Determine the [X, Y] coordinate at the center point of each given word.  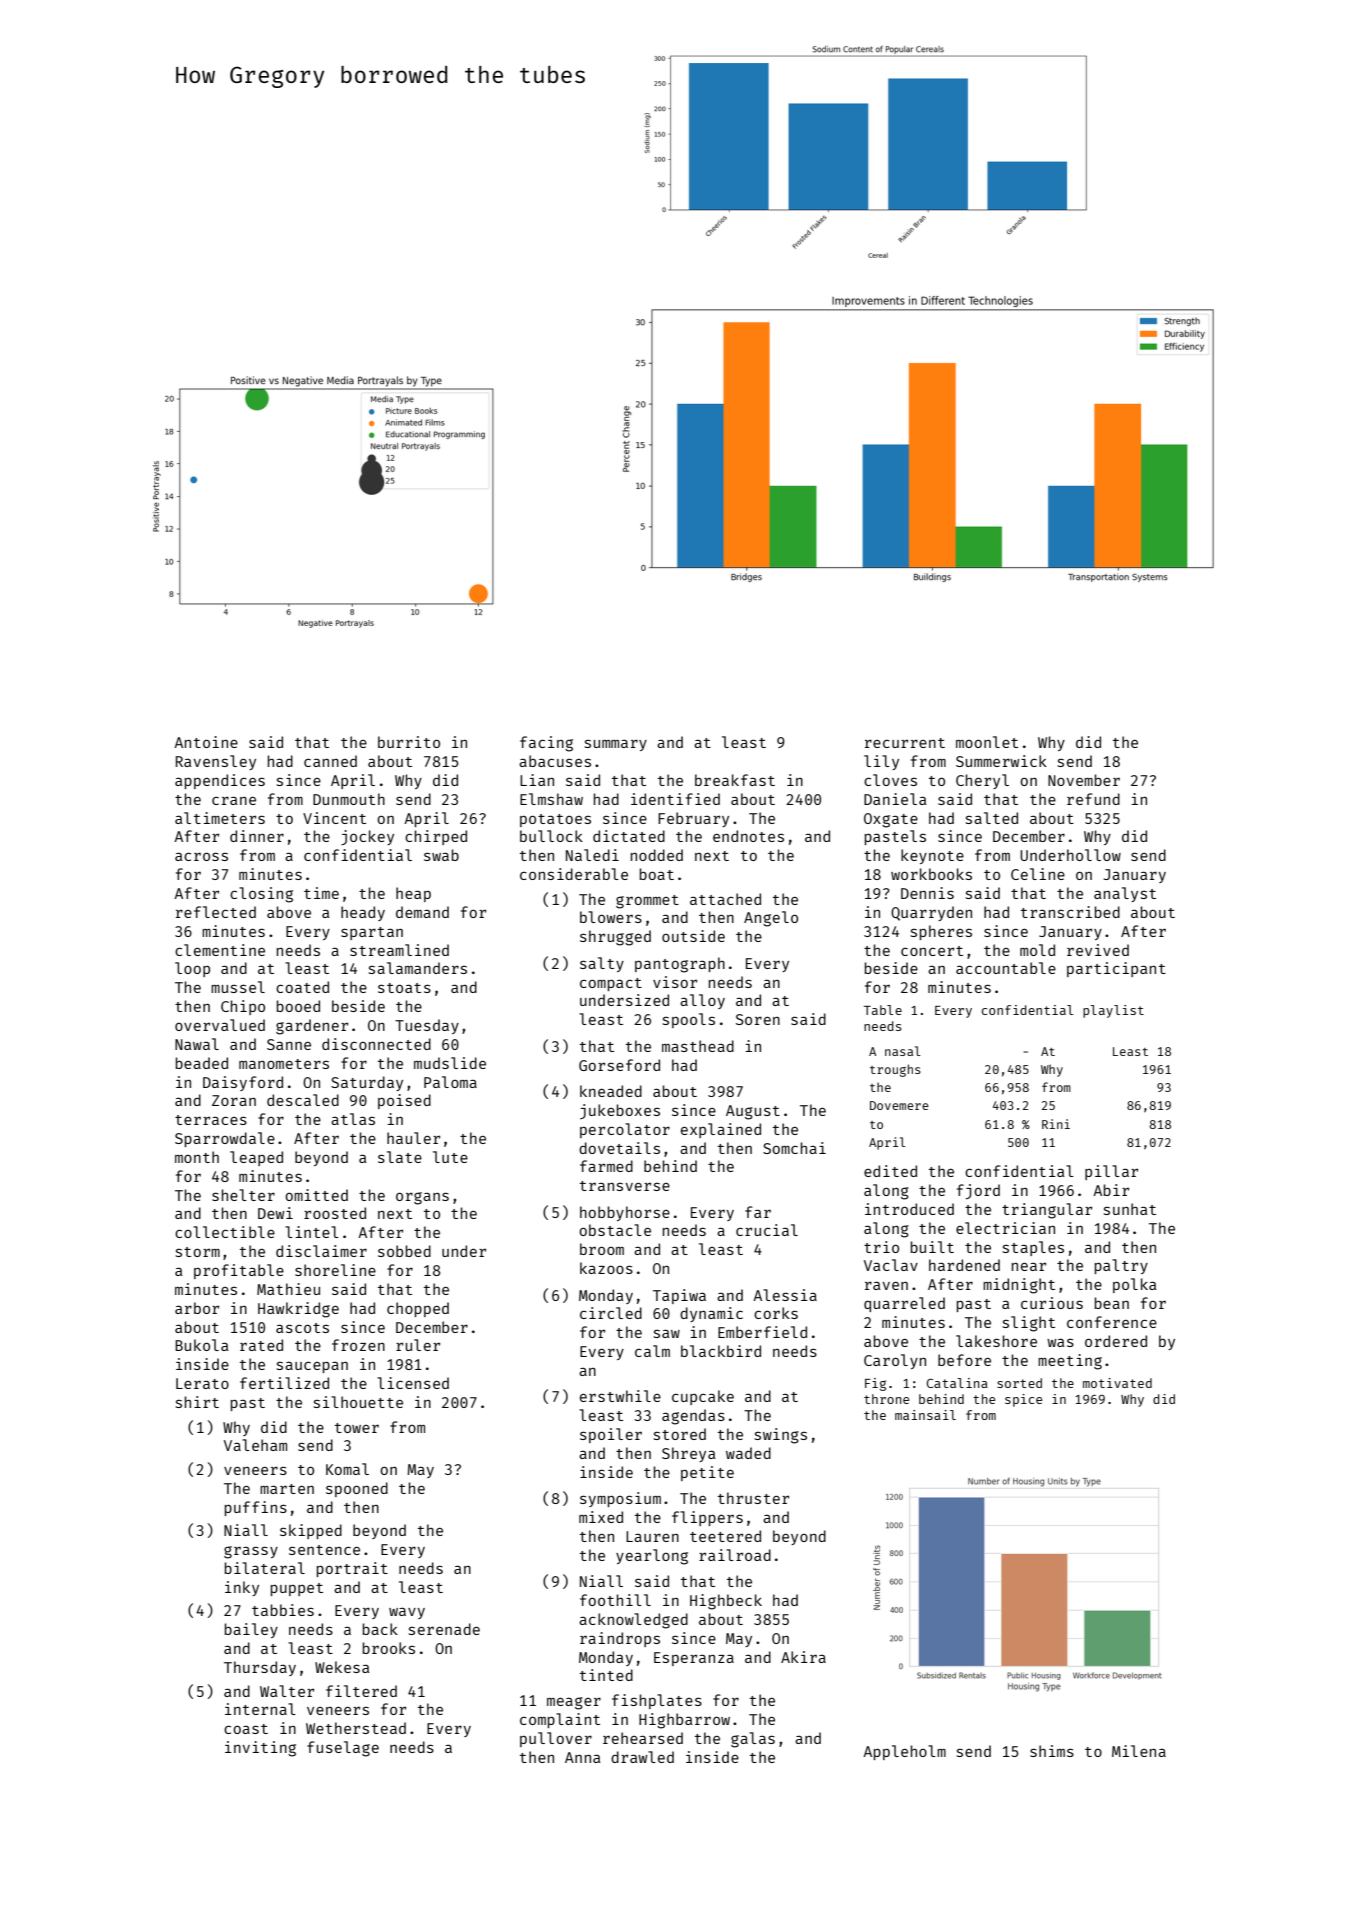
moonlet [987, 742]
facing [546, 744]
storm [198, 1252]
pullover [556, 1739]
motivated [1117, 1383]
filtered [361, 1691]
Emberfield [762, 1332]
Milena [1139, 1751]
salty [602, 964]
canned [330, 761]
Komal [347, 1469]
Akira [803, 1657]
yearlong [652, 1557]
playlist [1113, 1011]
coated [302, 987]
